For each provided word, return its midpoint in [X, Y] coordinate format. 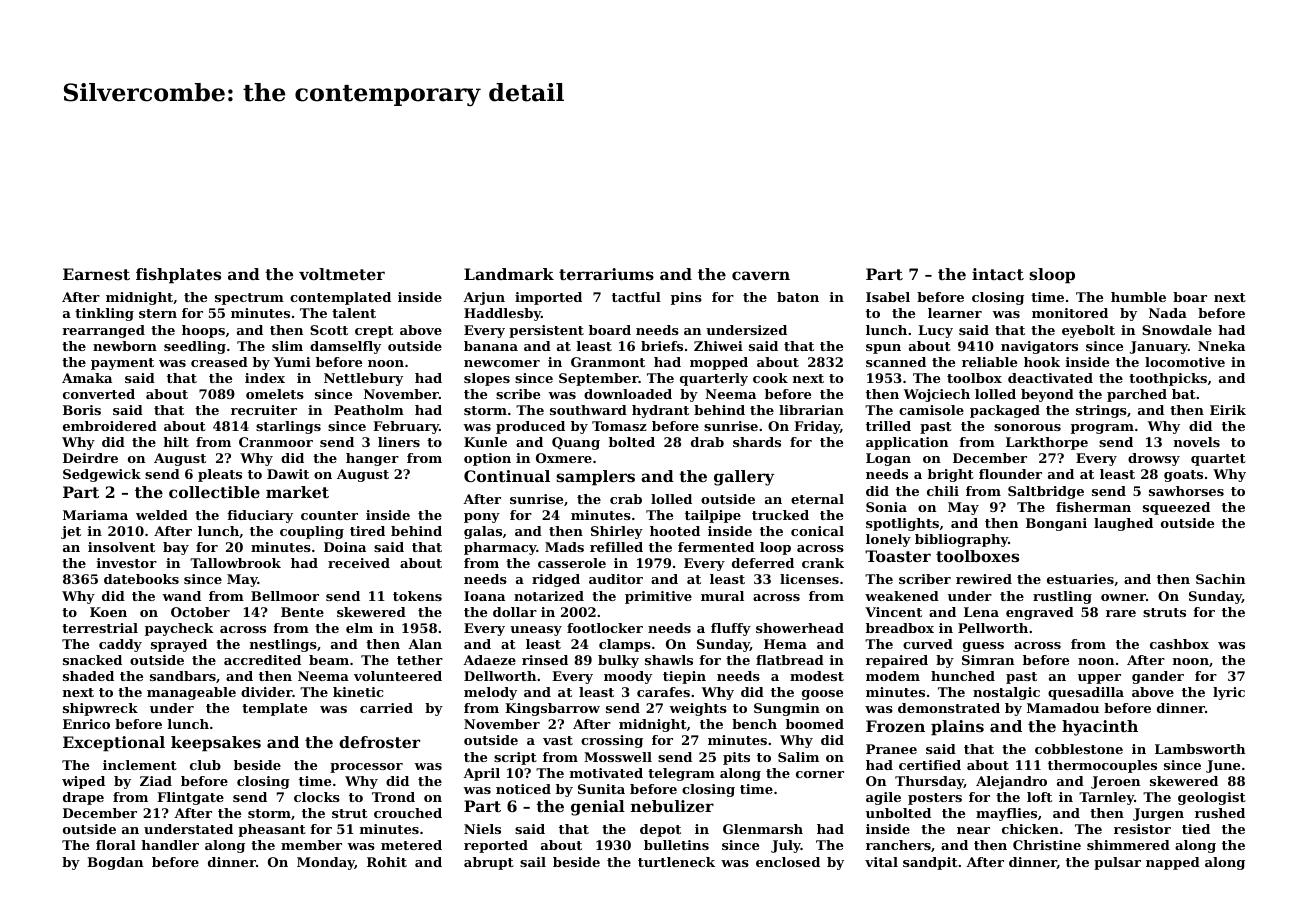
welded [162, 515]
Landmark [509, 274]
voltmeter [342, 274]
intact [998, 274]
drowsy [1154, 459]
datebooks [141, 579]
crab [626, 499]
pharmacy [500, 548]
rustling [1062, 597]
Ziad [156, 781]
